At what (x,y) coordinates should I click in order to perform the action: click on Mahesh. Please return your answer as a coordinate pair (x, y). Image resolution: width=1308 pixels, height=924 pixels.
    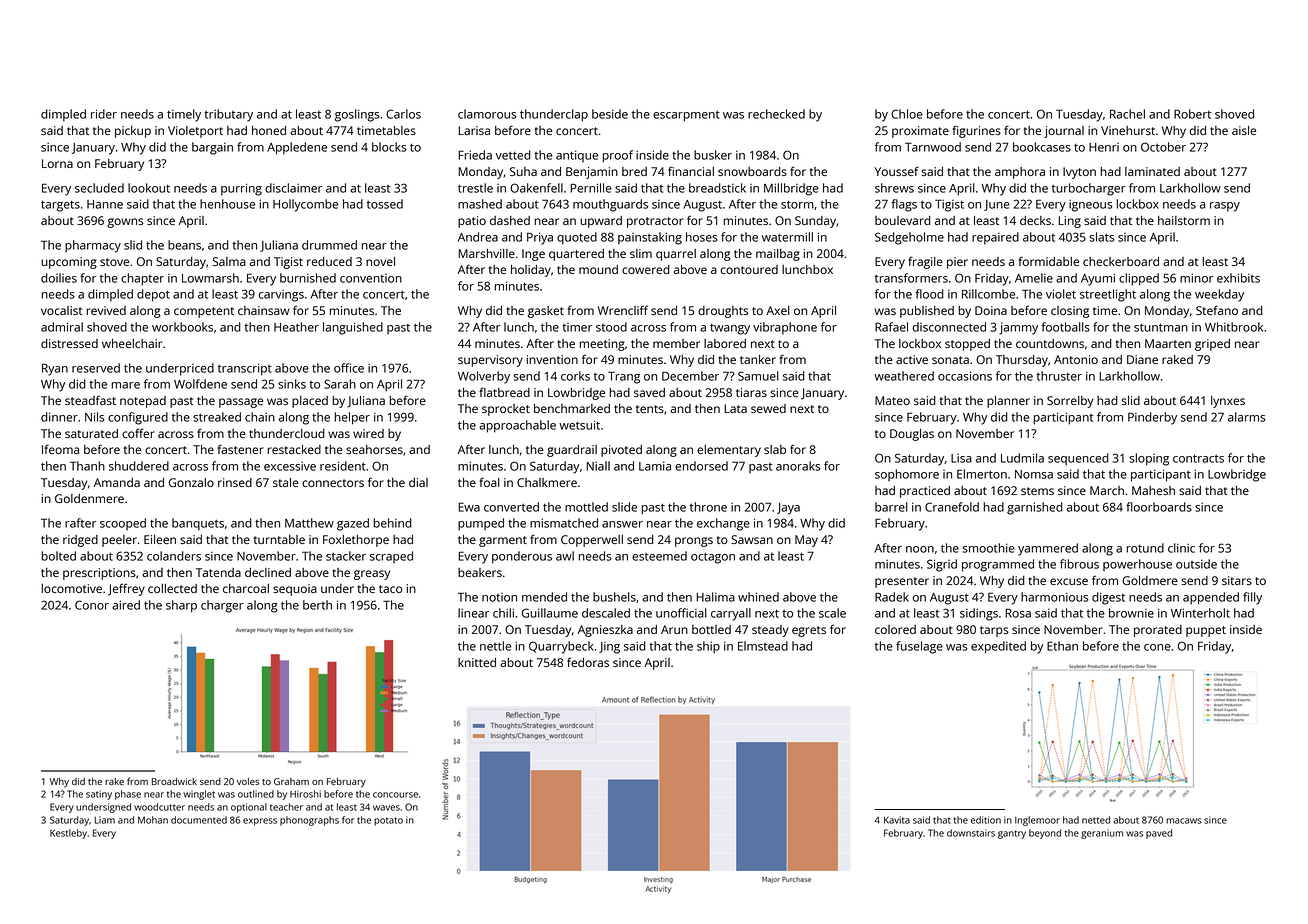
    Looking at the image, I should click on (1153, 490).
